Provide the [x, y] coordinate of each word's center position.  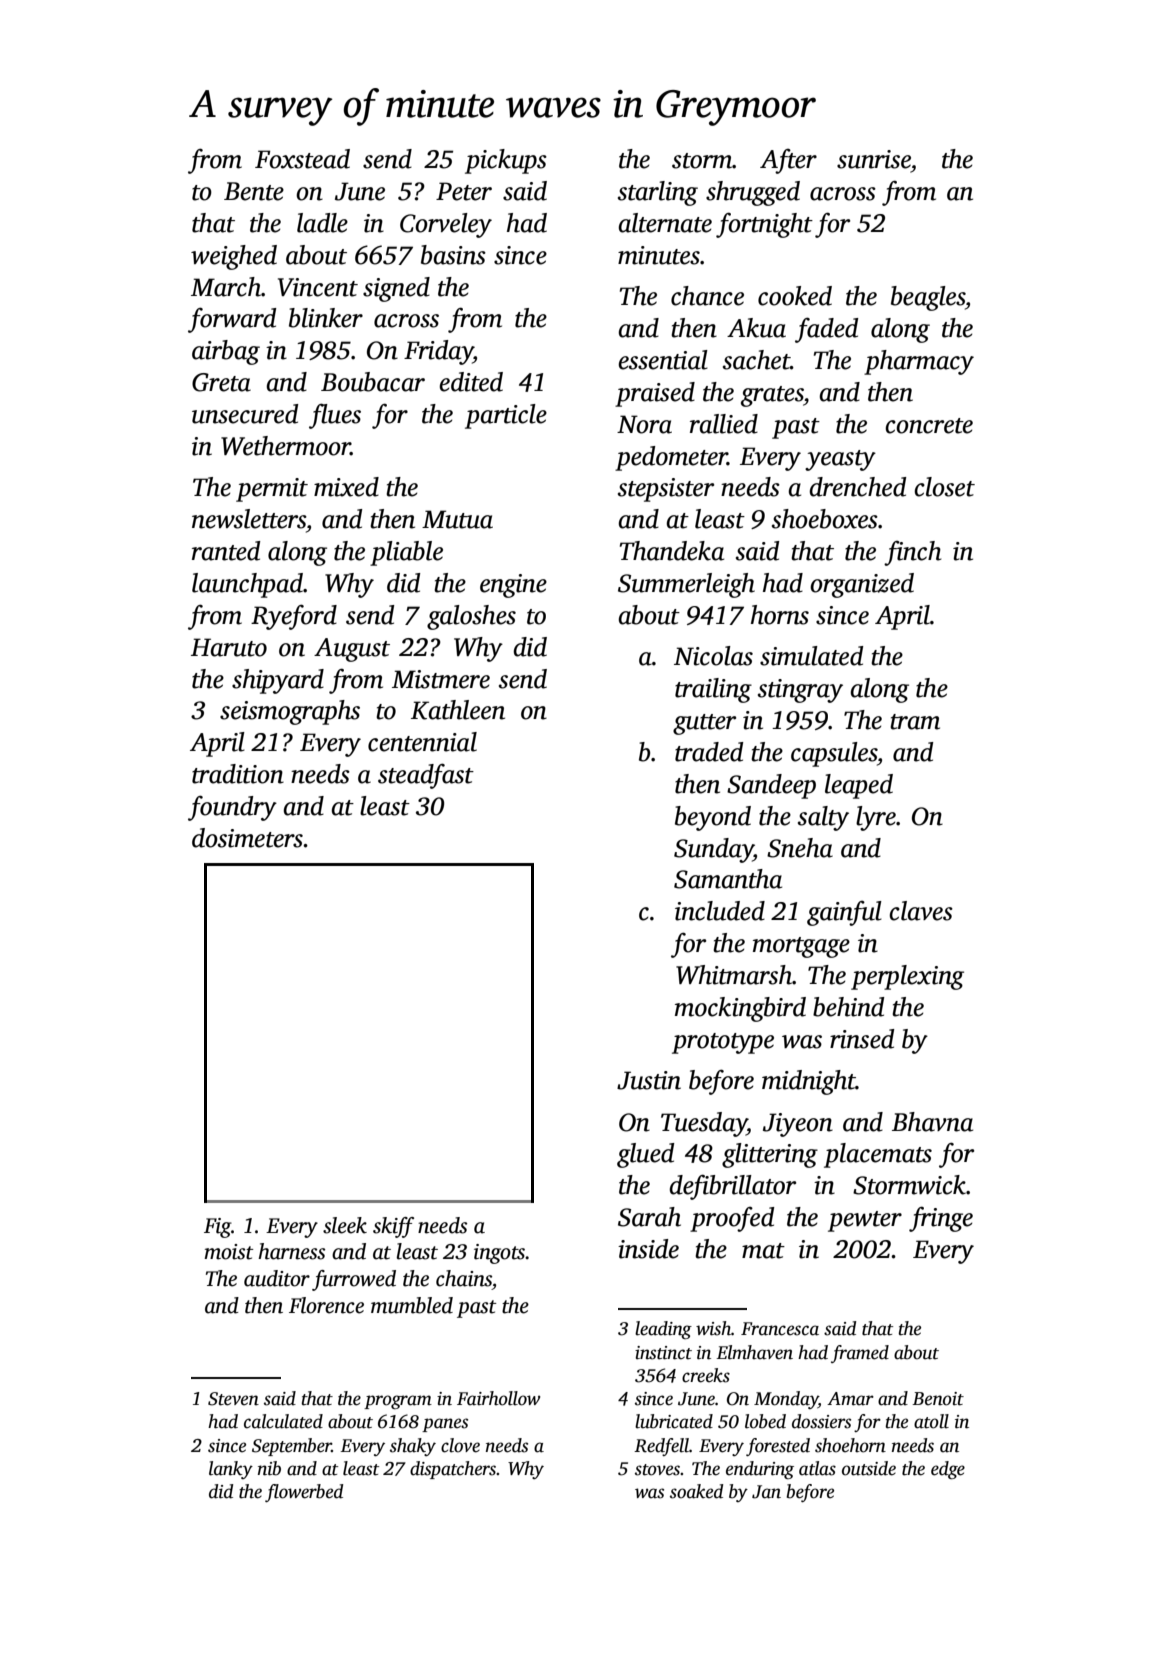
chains [464, 1278]
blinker [326, 318]
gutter [704, 724]
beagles [928, 298]
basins [453, 255]
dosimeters [247, 838]
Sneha [800, 848]
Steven [233, 1399]
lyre [876, 818]
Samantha [728, 879]
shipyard [278, 681]
